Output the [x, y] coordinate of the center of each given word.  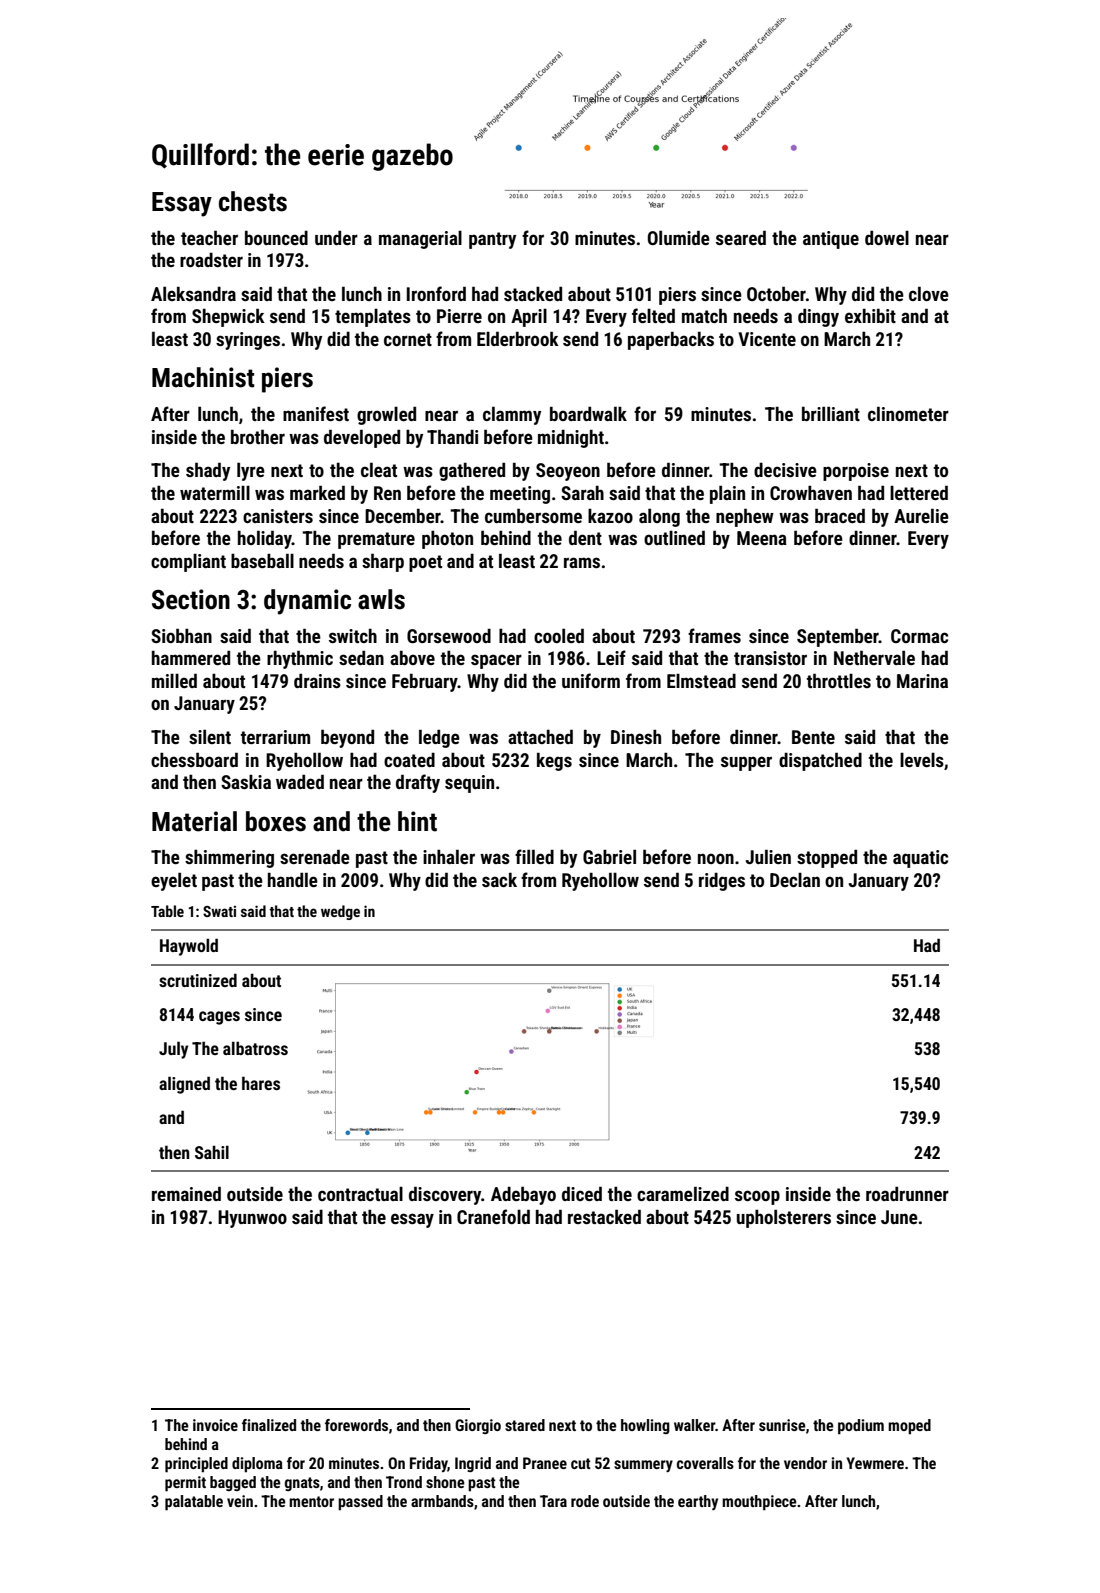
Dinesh [636, 737]
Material [194, 821]
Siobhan [181, 635]
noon [716, 858]
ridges [722, 882]
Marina [922, 681]
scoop [757, 1197]
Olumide [679, 237]
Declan [795, 880]
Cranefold [493, 1216]
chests [253, 201]
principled [196, 1465]
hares [261, 1083]
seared [741, 237]
